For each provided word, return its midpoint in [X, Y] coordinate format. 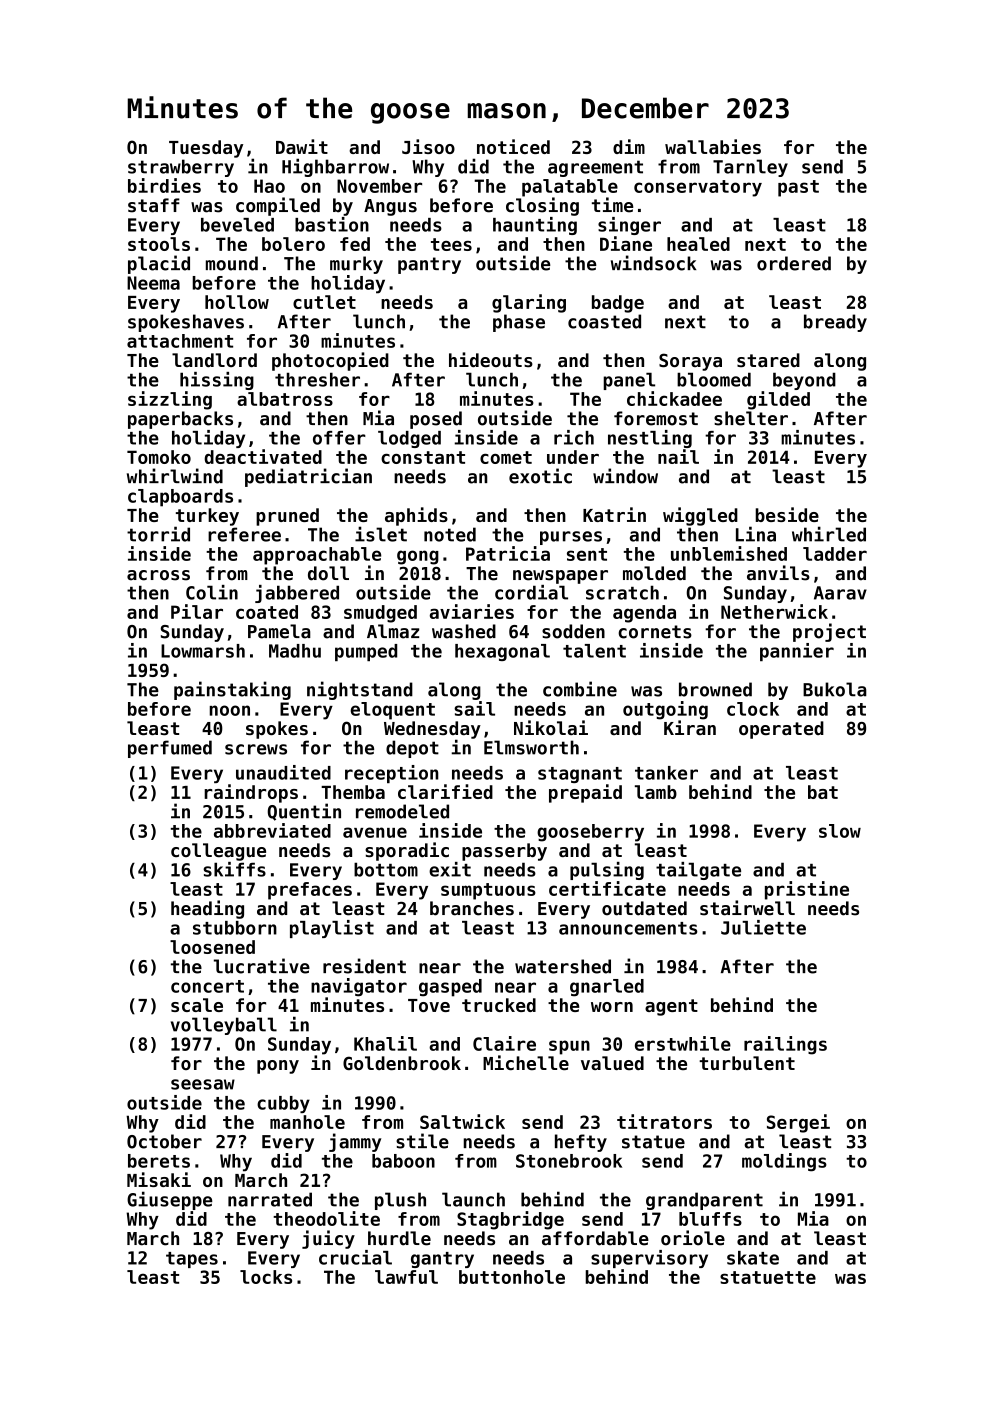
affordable [595, 1238]
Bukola [835, 689]
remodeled [402, 811]
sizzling [170, 400]
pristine [807, 890]
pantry [429, 265]
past [798, 188]
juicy [328, 1239]
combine [580, 689]
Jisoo [428, 146]
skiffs [234, 869]
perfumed [170, 749]
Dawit [302, 146]
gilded [778, 400]
